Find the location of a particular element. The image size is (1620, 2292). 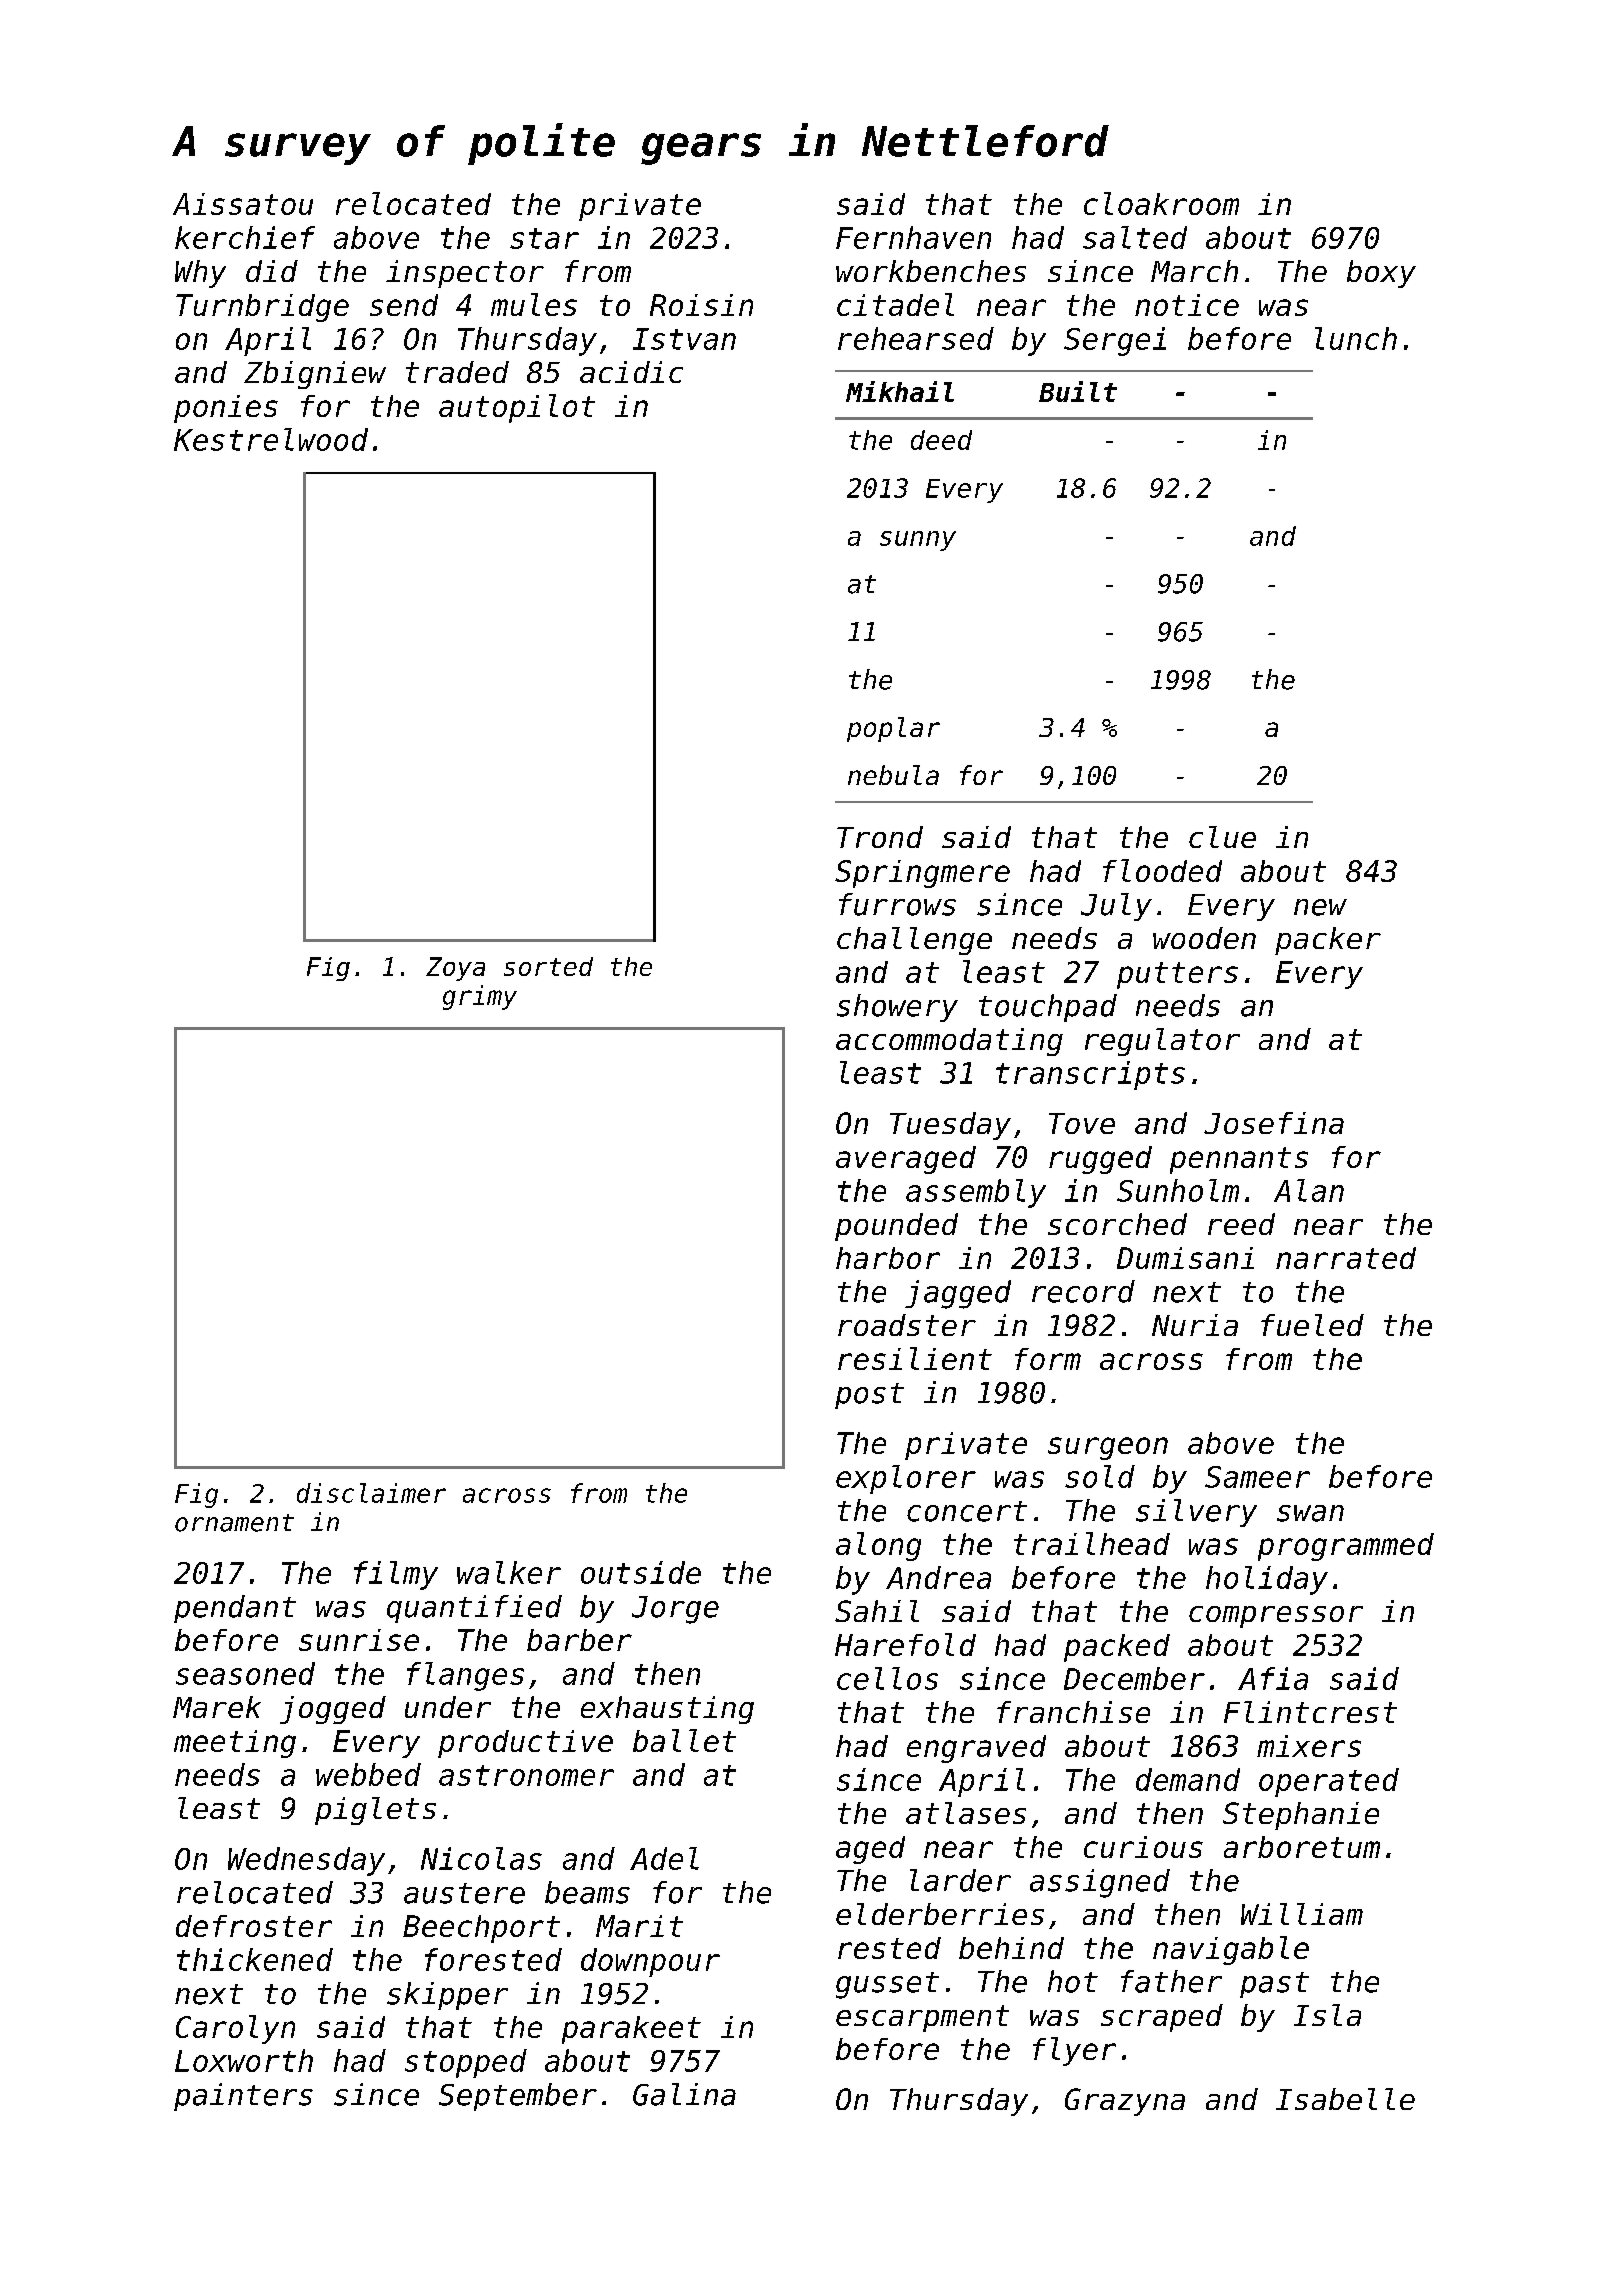

Kestrelwood is located at coordinates (271, 439).
